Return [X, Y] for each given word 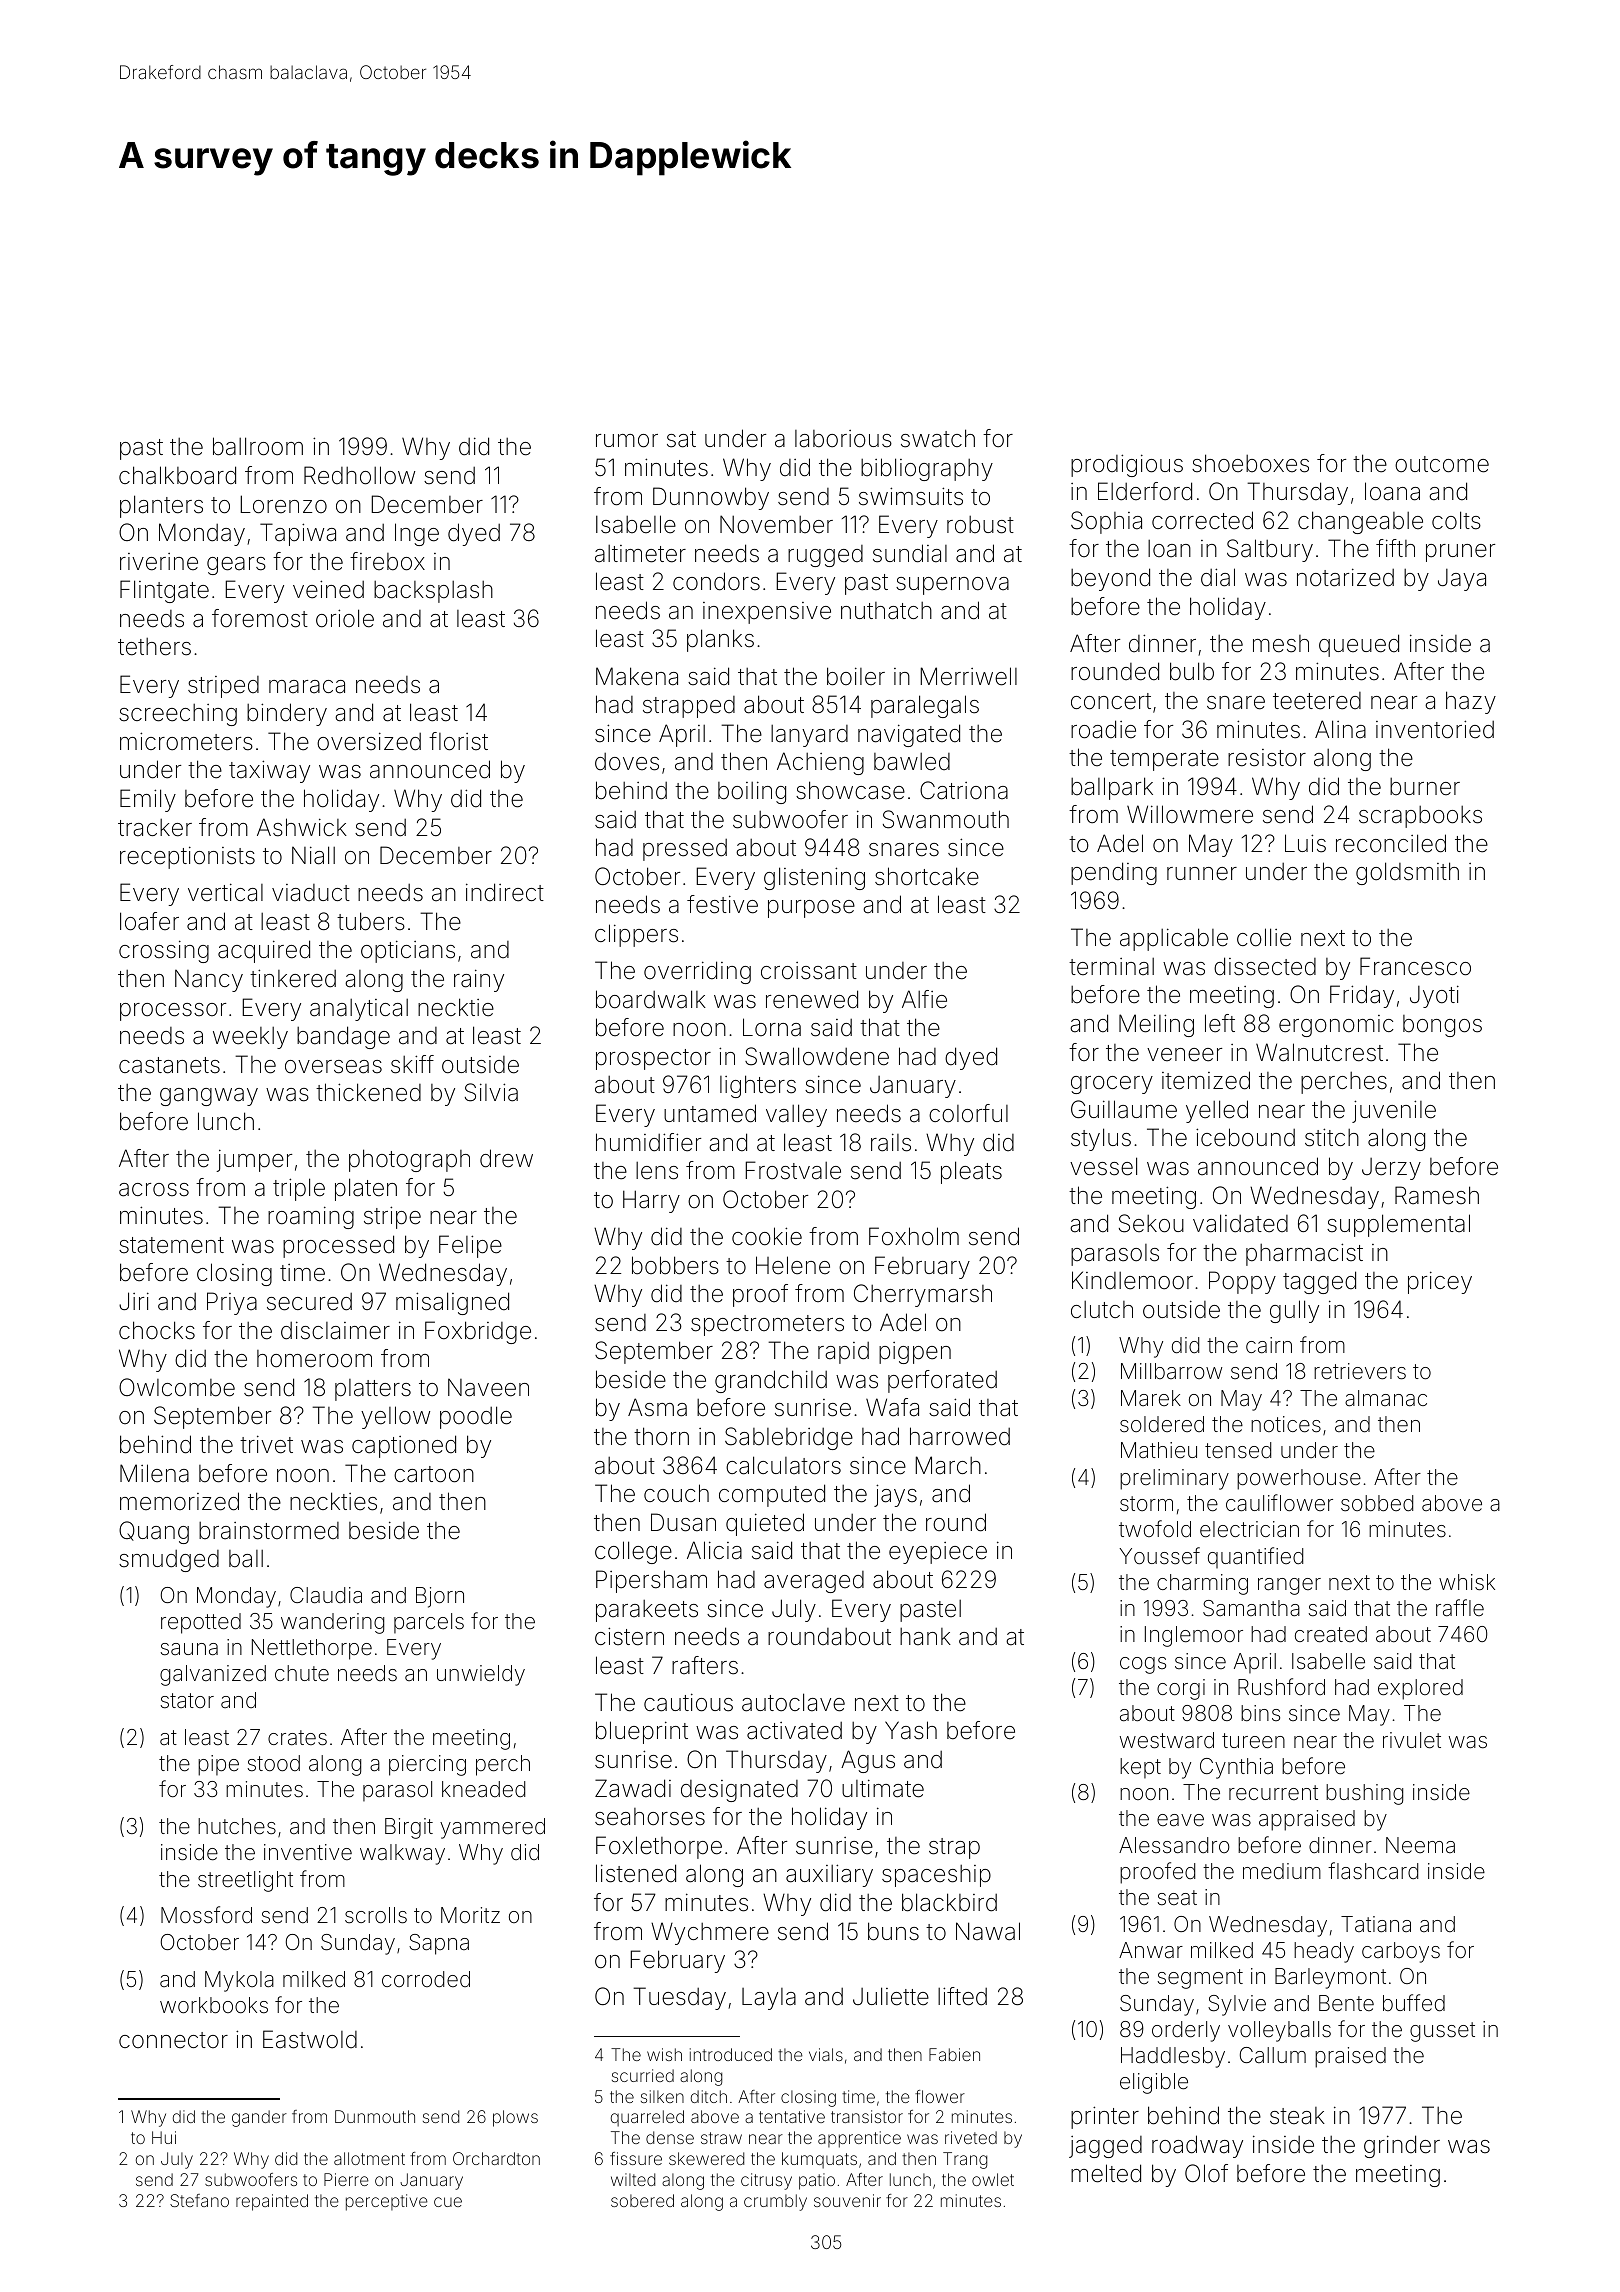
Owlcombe [177, 1387]
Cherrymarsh [923, 1295]
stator [187, 1701]
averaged [814, 1582]
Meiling [1156, 1025]
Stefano [199, 2200]
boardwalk [651, 999]
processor [173, 1012]
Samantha [1251, 1608]
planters [161, 506]
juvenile [1394, 1111]
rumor [627, 441]
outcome [1442, 464]
